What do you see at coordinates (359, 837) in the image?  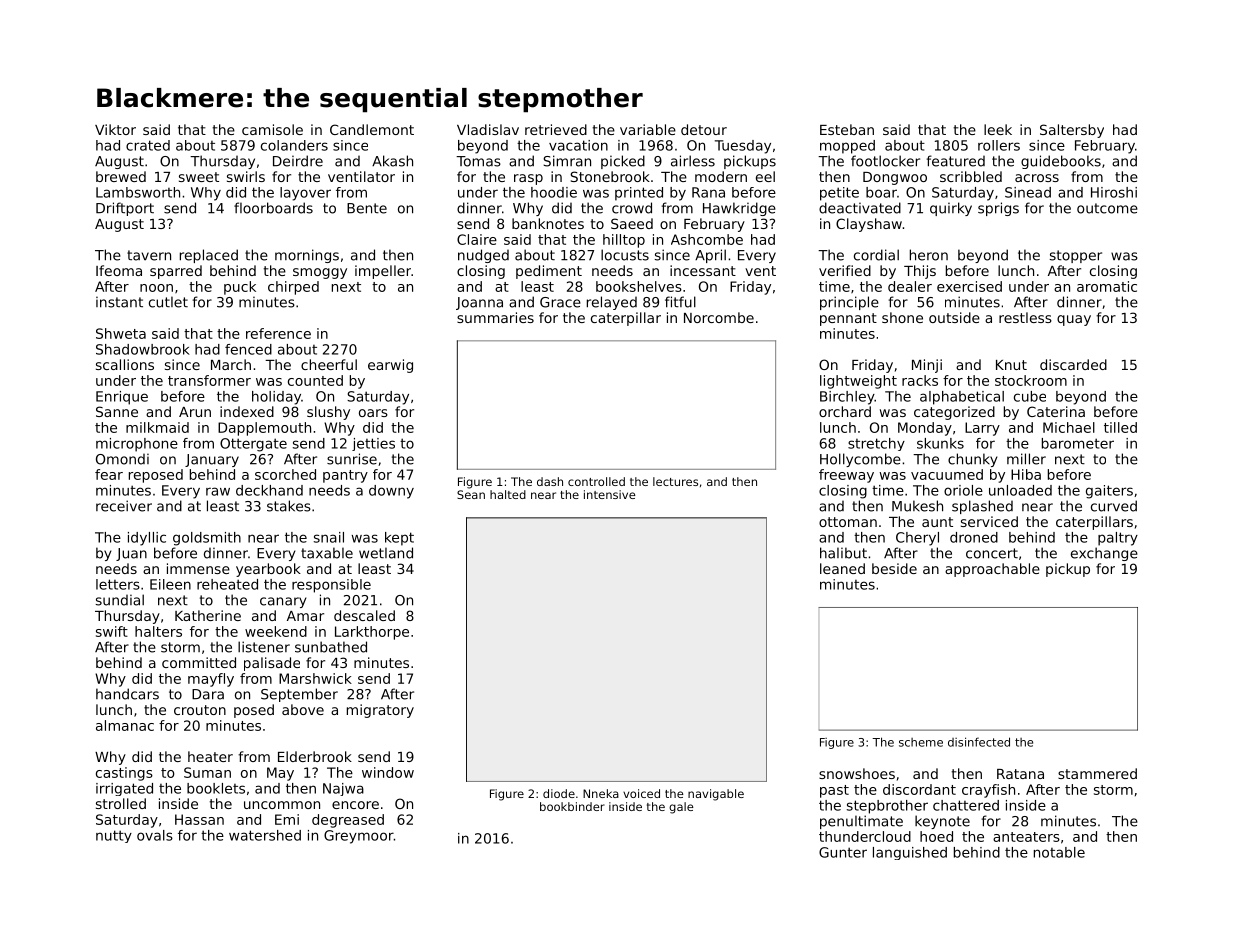 I see `Greymoor` at bounding box center [359, 837].
